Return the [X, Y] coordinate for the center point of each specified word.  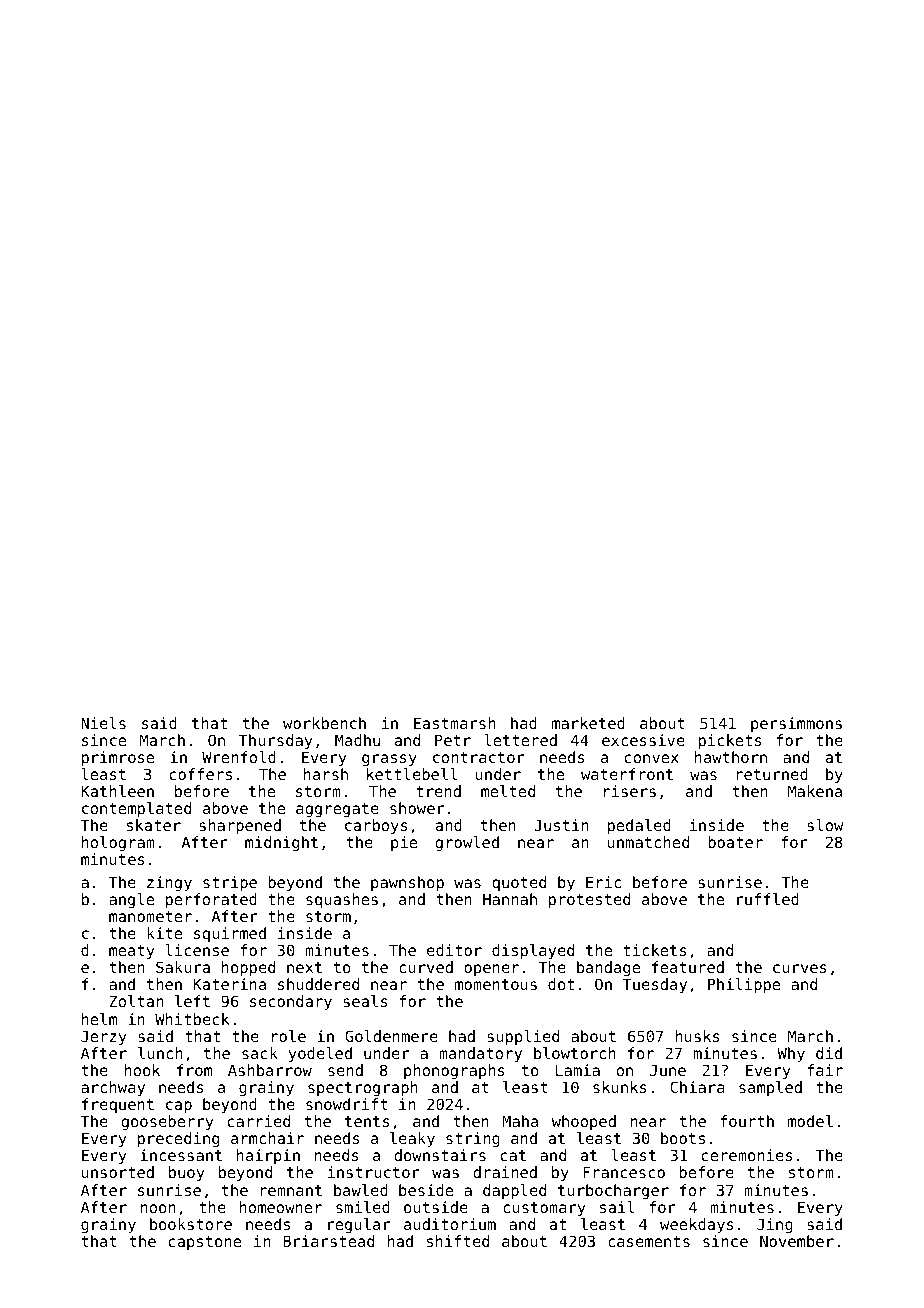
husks [697, 1036]
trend [438, 791]
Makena [815, 791]
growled [467, 844]
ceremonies [747, 1155]
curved [426, 967]
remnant [291, 1190]
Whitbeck [192, 1019]
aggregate [337, 810]
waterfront [627, 774]
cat [513, 1155]
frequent [118, 1105]
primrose [118, 758]
